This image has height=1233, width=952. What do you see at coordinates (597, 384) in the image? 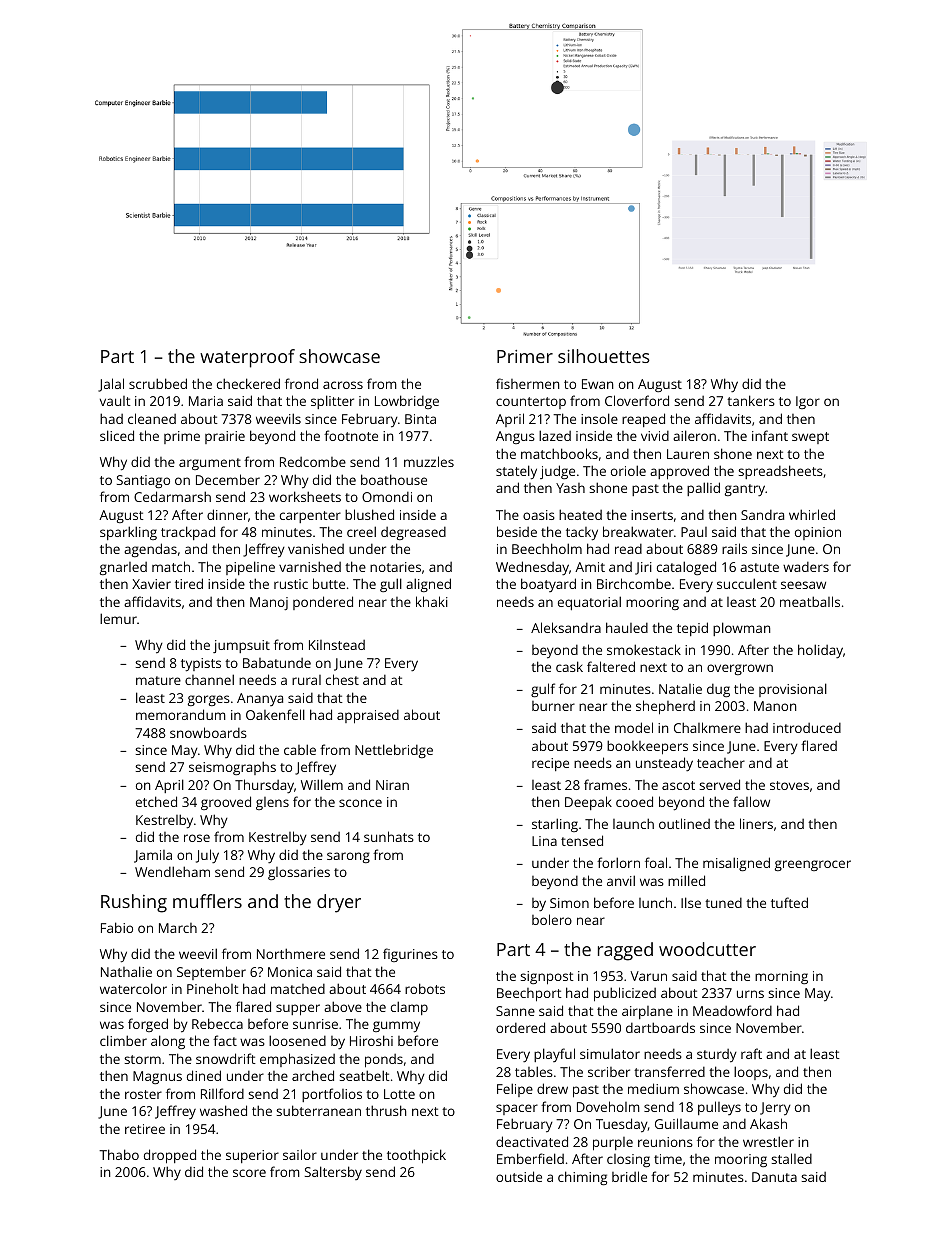
I see `Ewan` at bounding box center [597, 384].
